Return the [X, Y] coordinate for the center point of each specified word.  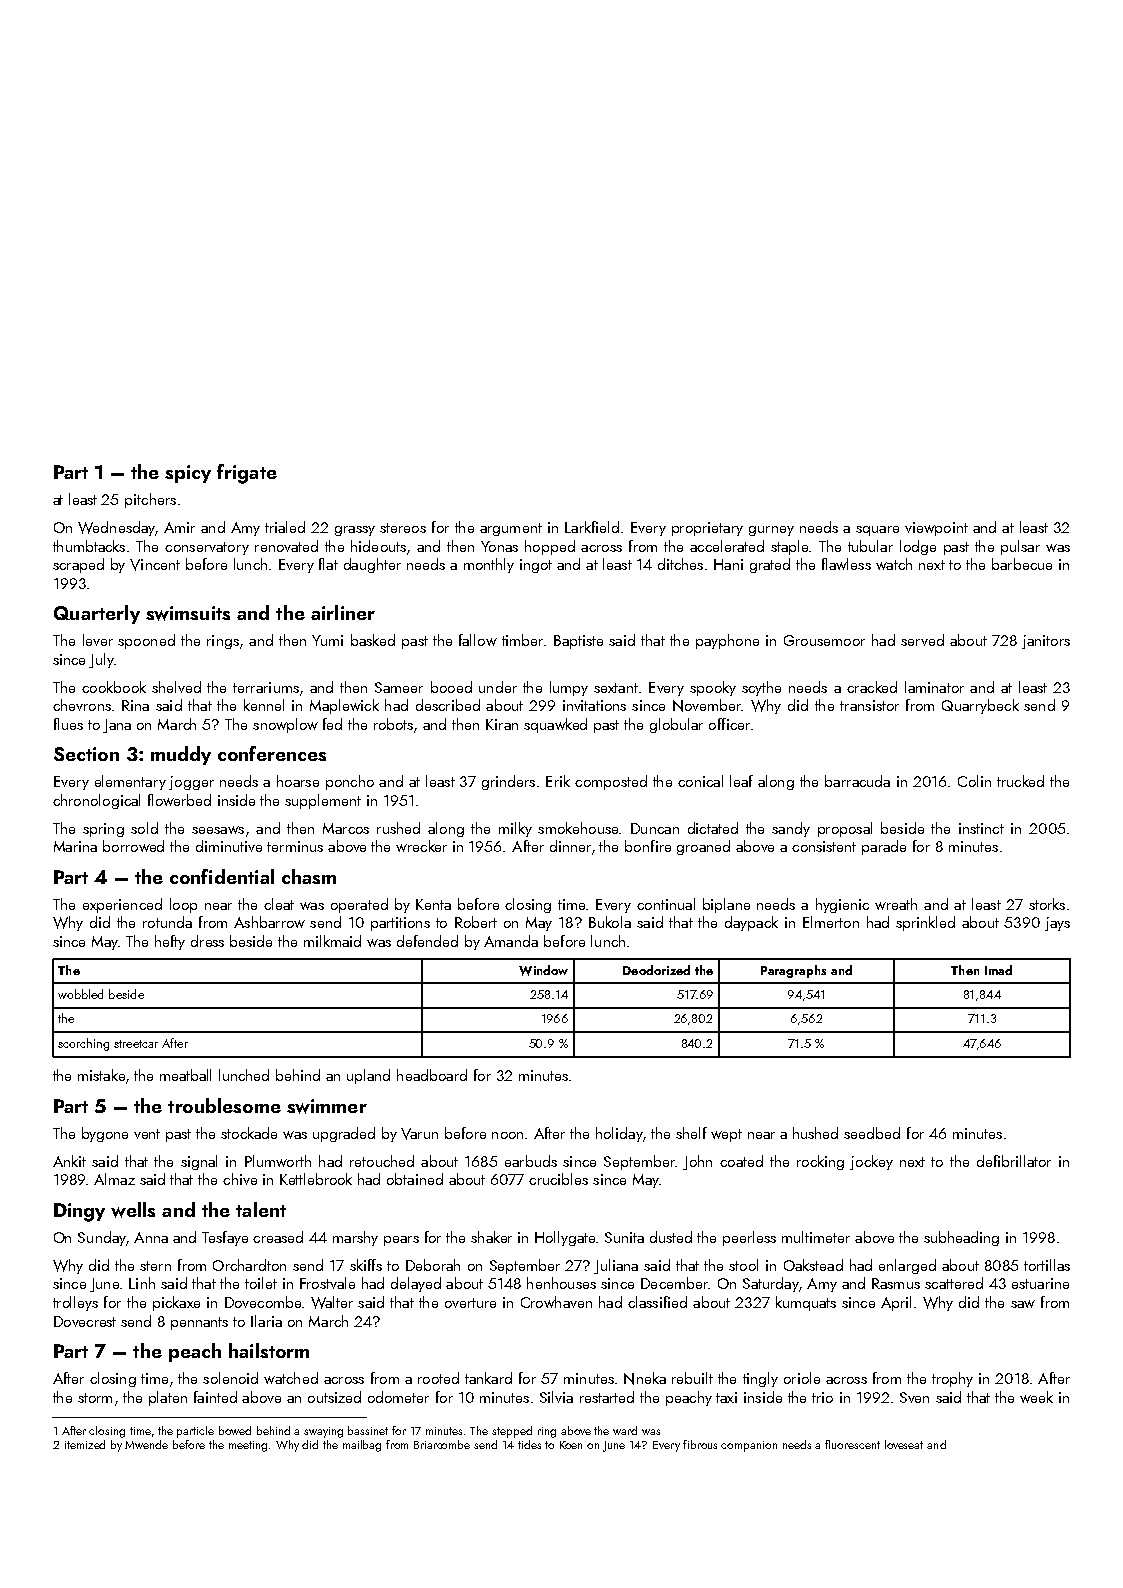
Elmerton [831, 922]
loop [183, 905]
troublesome [224, 1105]
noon [507, 1135]
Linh [142, 1283]
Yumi [327, 640]
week [1036, 1397]
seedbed [872, 1133]
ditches [680, 564]
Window [543, 970]
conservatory [207, 548]
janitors [1046, 642]
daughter [372, 565]
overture [470, 1303]
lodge [918, 547]
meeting [248, 1446]
